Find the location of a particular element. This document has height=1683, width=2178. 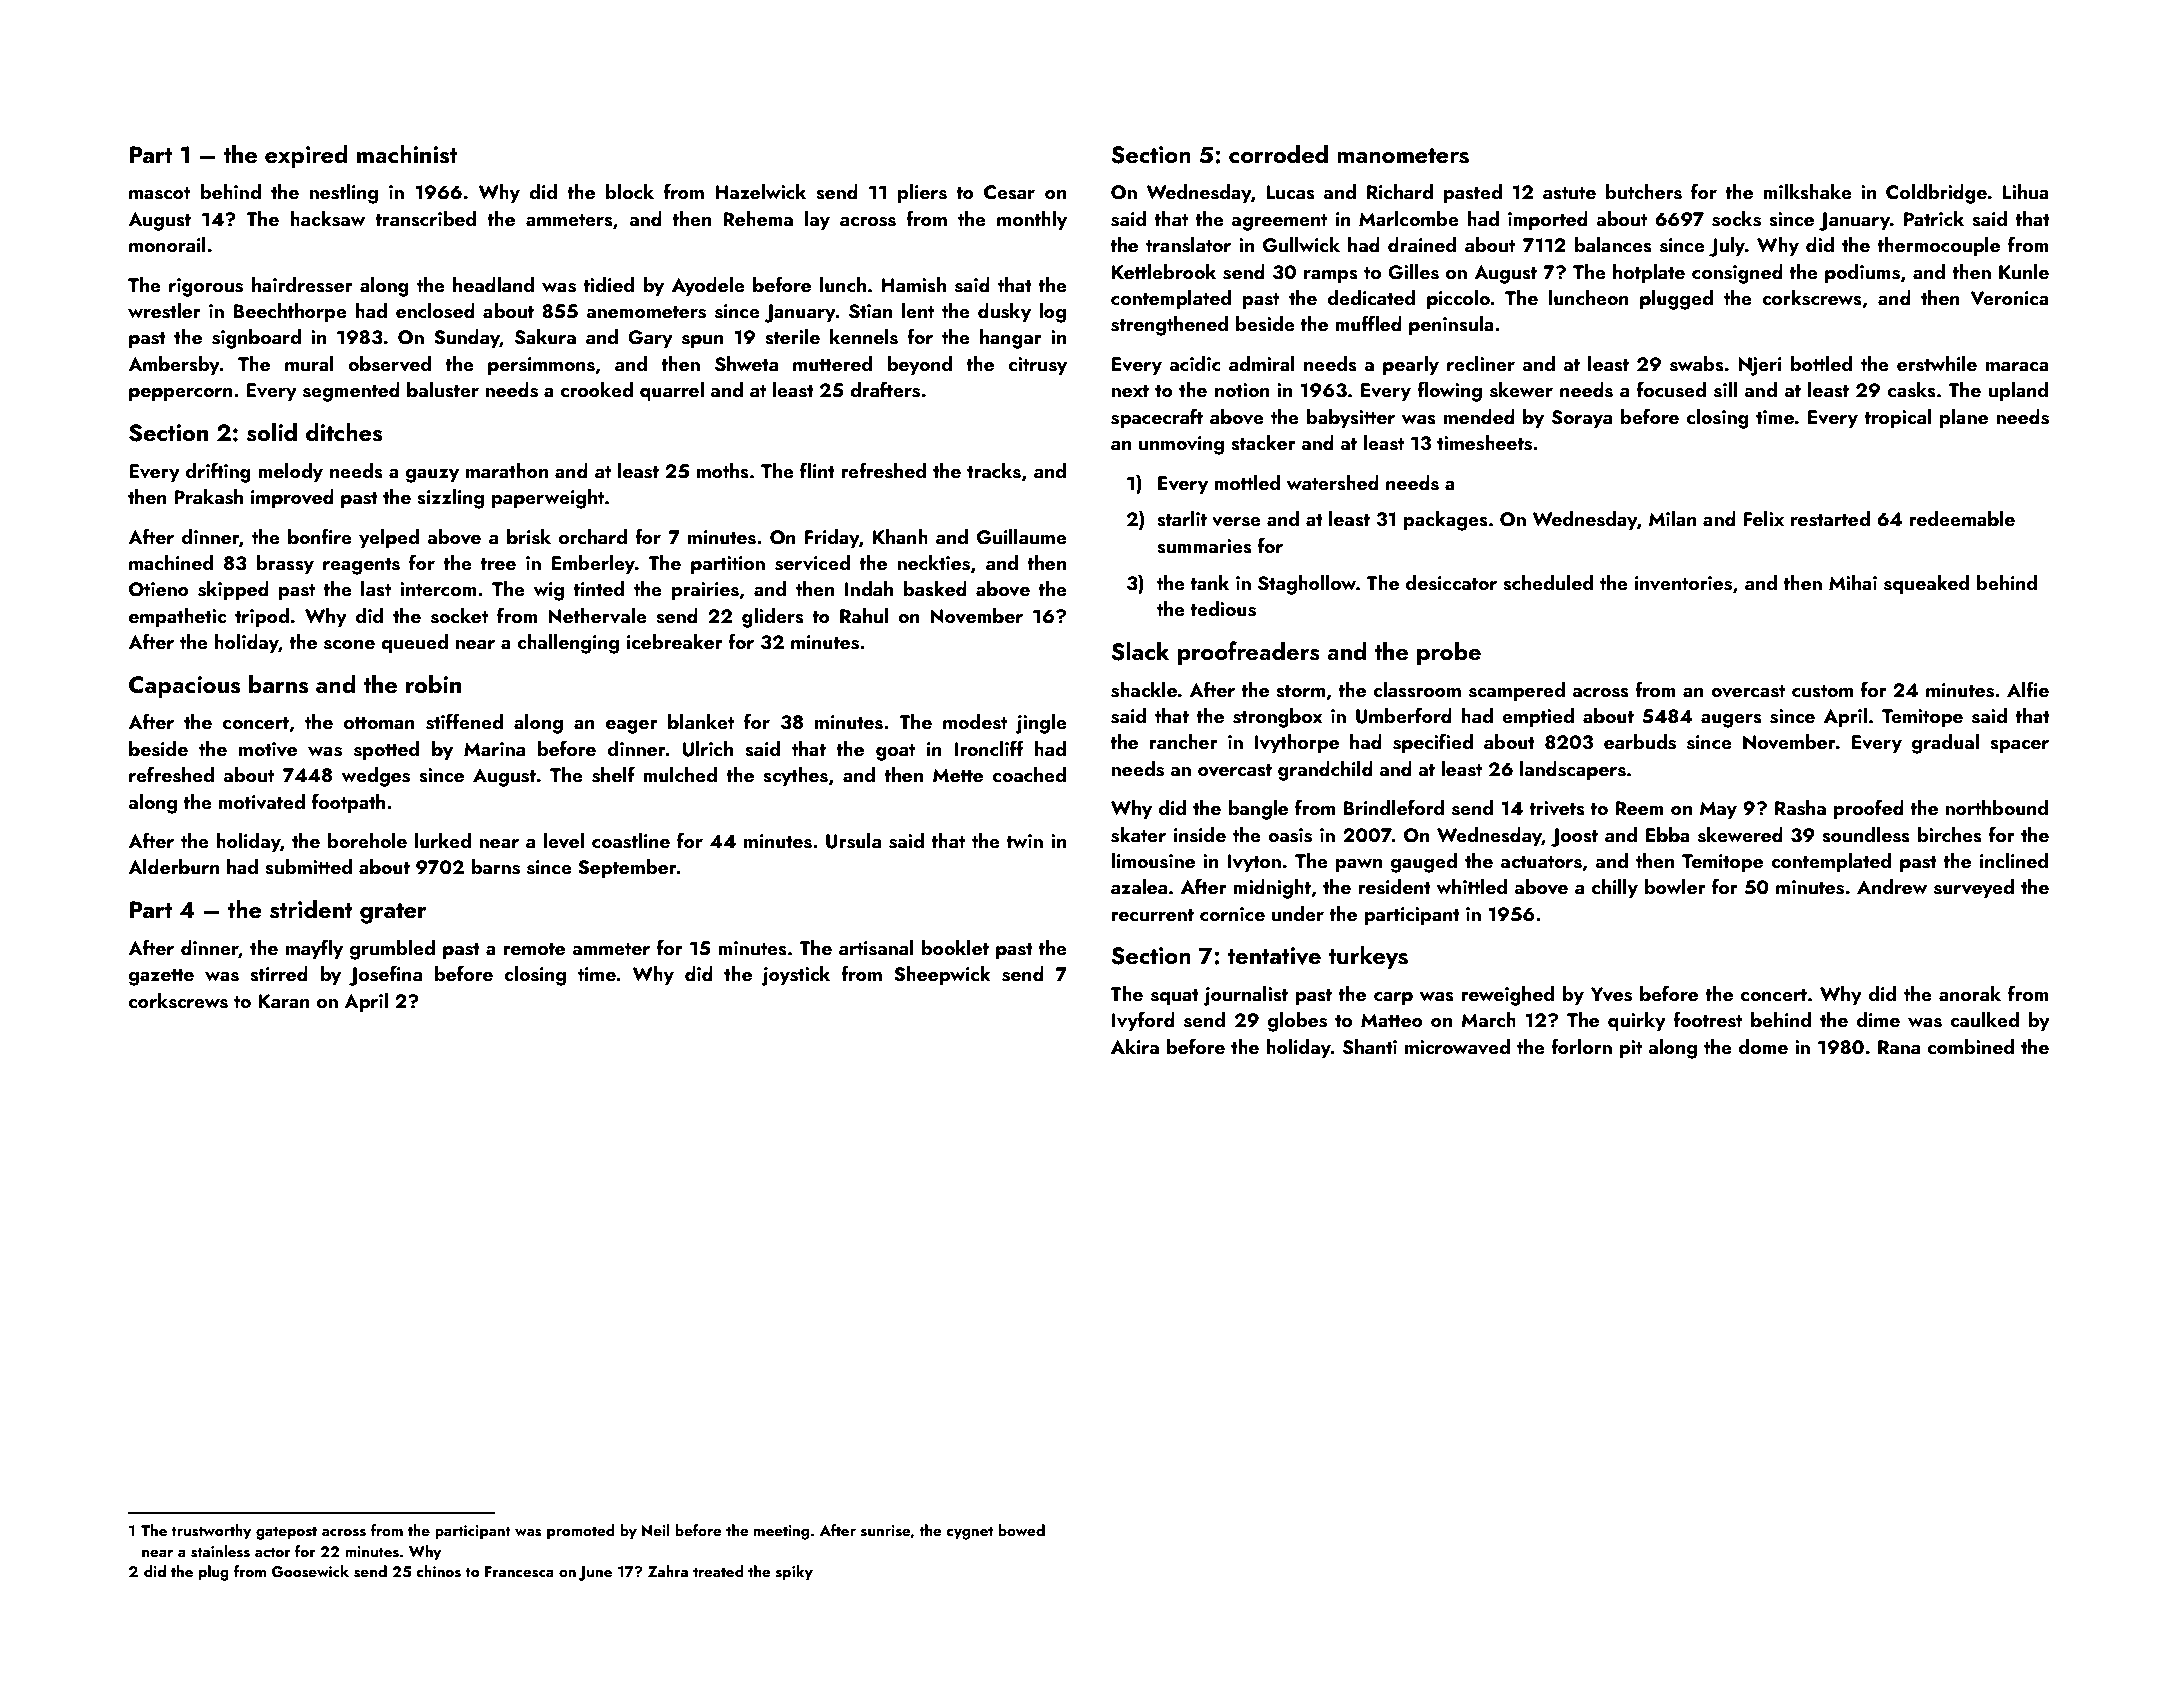

Cesar is located at coordinates (1009, 192).
